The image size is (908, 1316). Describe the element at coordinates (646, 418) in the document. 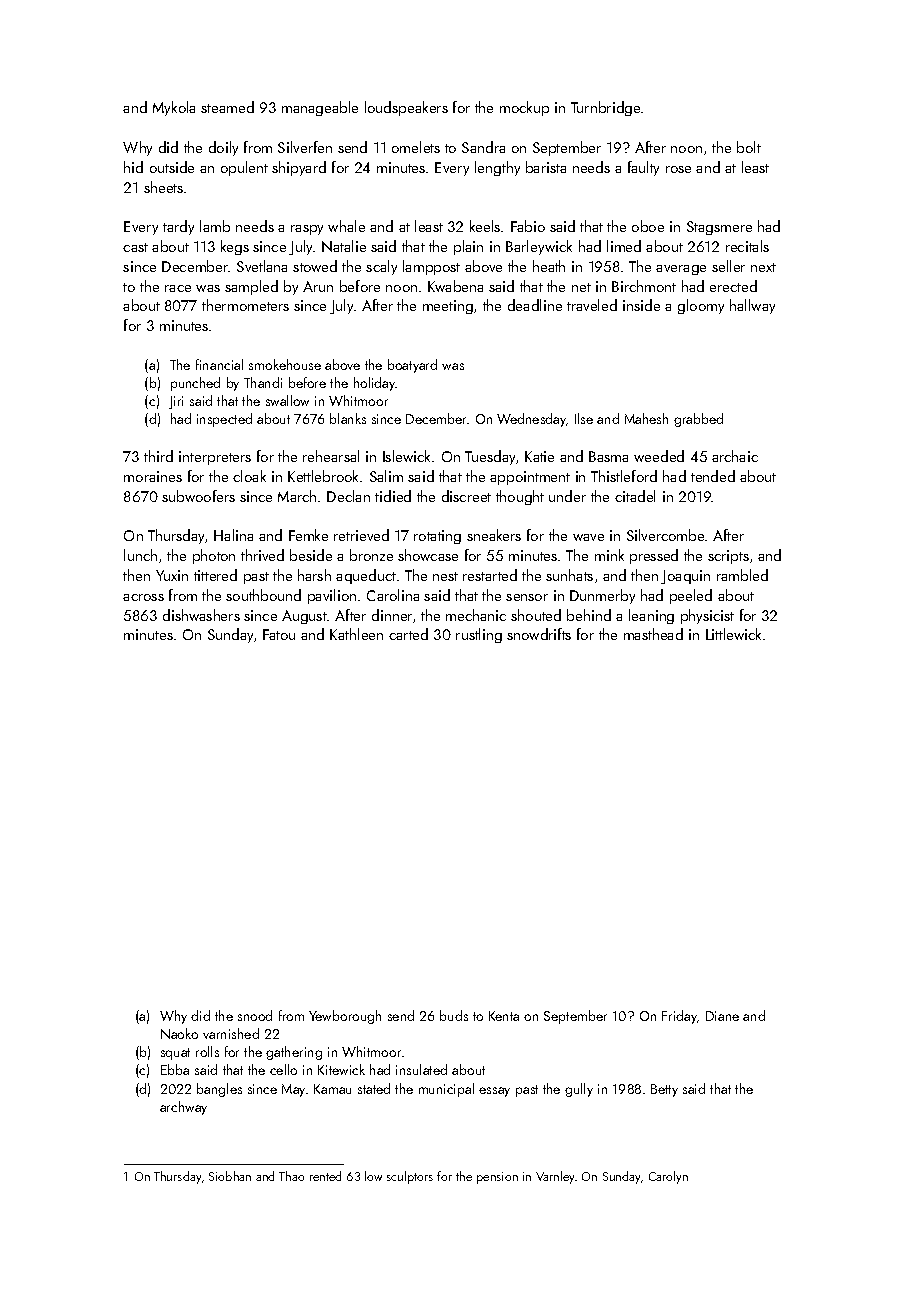

I see `Mahesh` at that location.
